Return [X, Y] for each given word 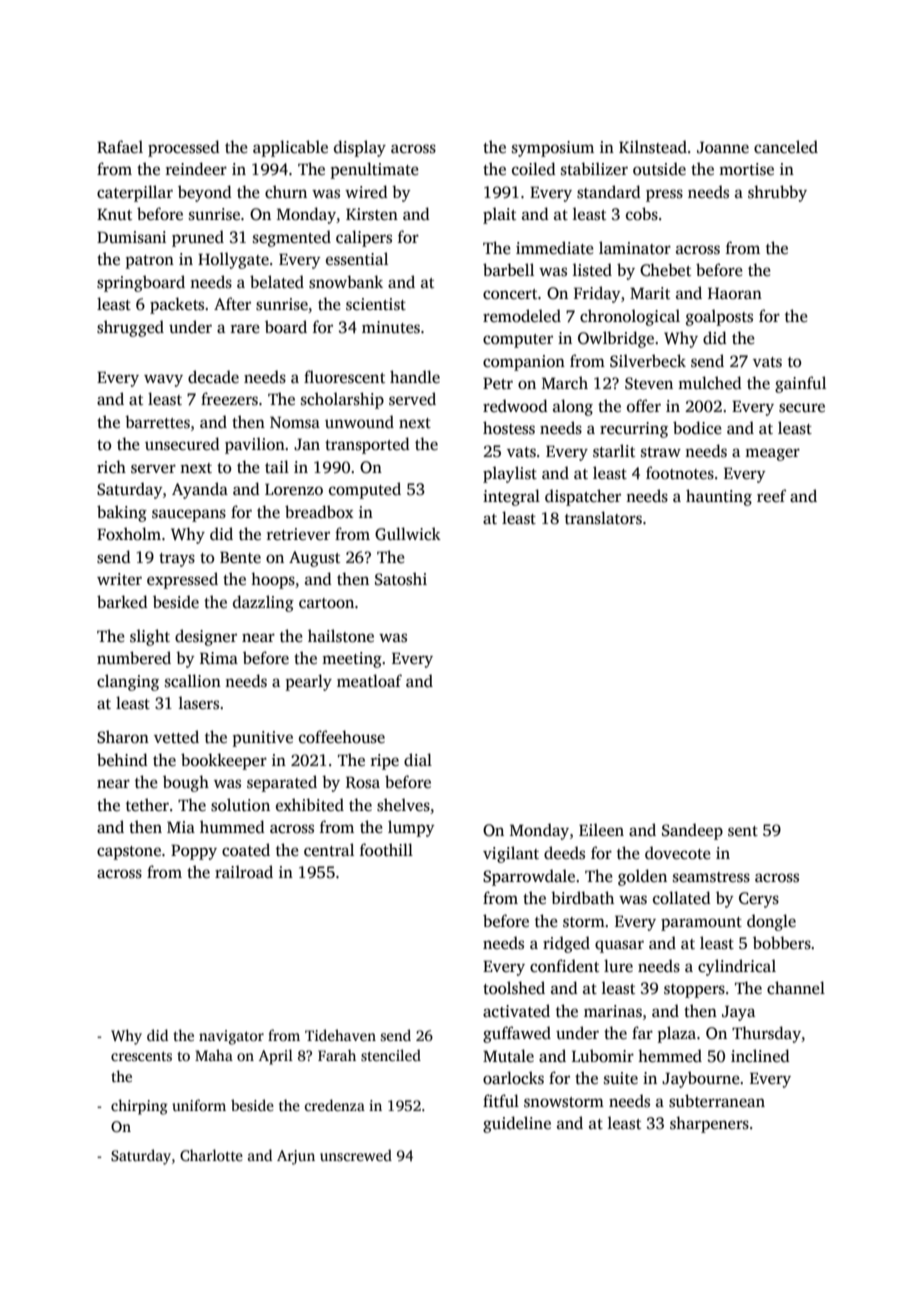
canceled [786, 147]
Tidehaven [340, 1035]
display [360, 148]
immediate [555, 248]
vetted [176, 736]
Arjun [296, 1157]
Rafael [120, 147]
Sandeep [692, 831]
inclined [760, 1056]
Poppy [194, 852]
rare [245, 328]
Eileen [601, 829]
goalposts [719, 317]
